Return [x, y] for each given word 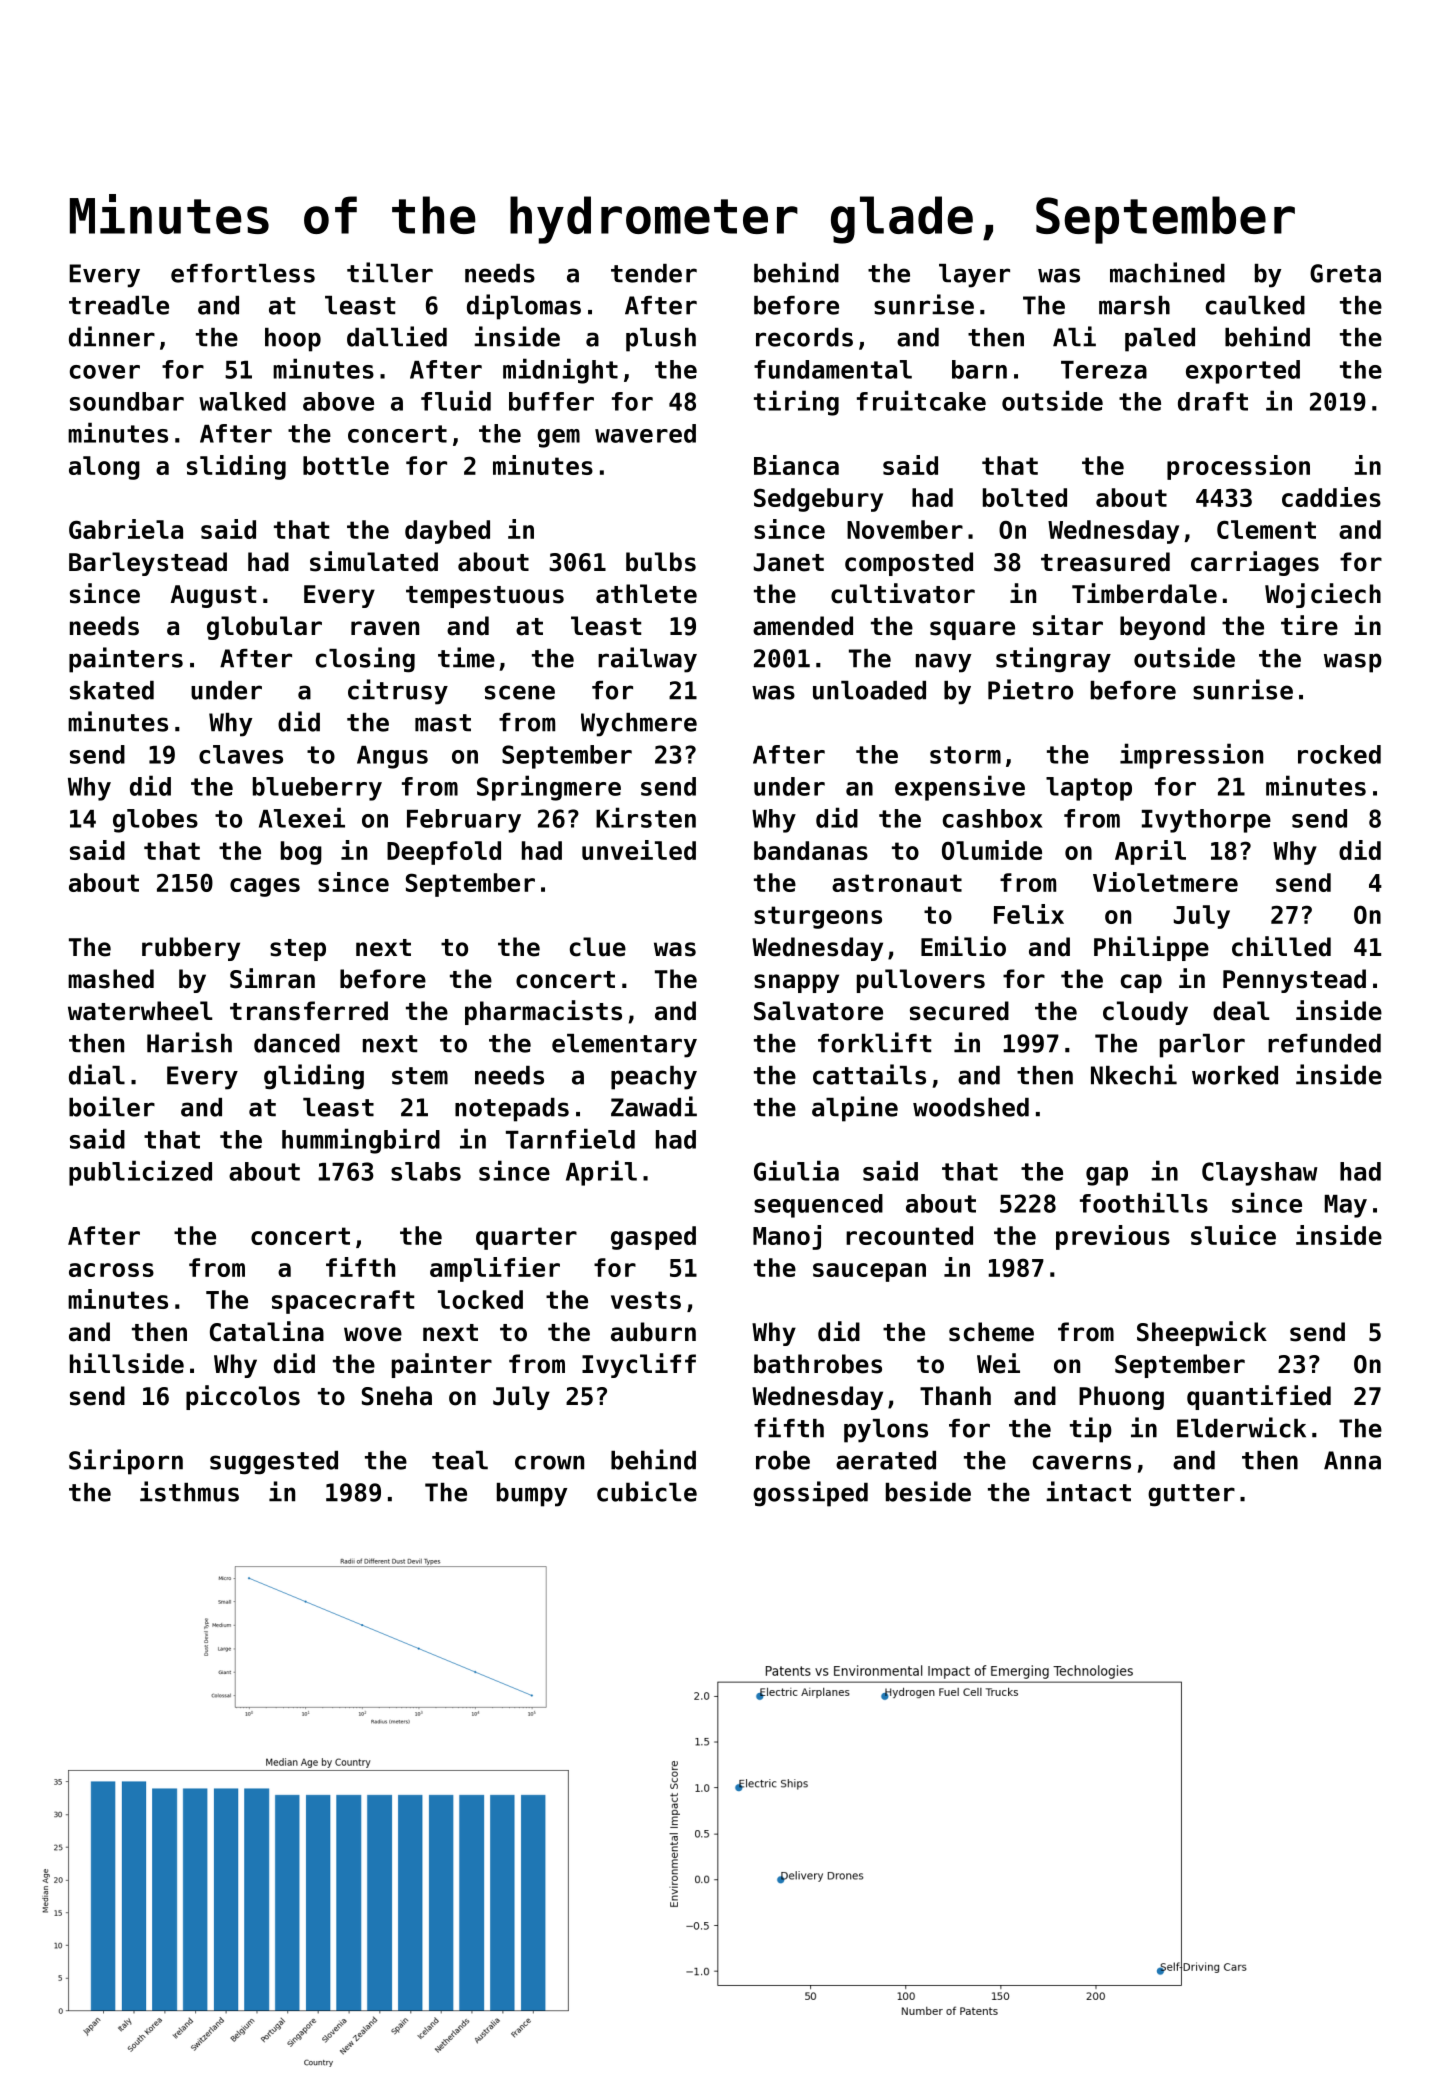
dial [97, 1074]
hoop [293, 340]
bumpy [532, 1495]
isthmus [189, 1491]
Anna [1352, 1460]
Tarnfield [570, 1138]
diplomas [524, 307]
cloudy [1145, 1013]
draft [1213, 401]
